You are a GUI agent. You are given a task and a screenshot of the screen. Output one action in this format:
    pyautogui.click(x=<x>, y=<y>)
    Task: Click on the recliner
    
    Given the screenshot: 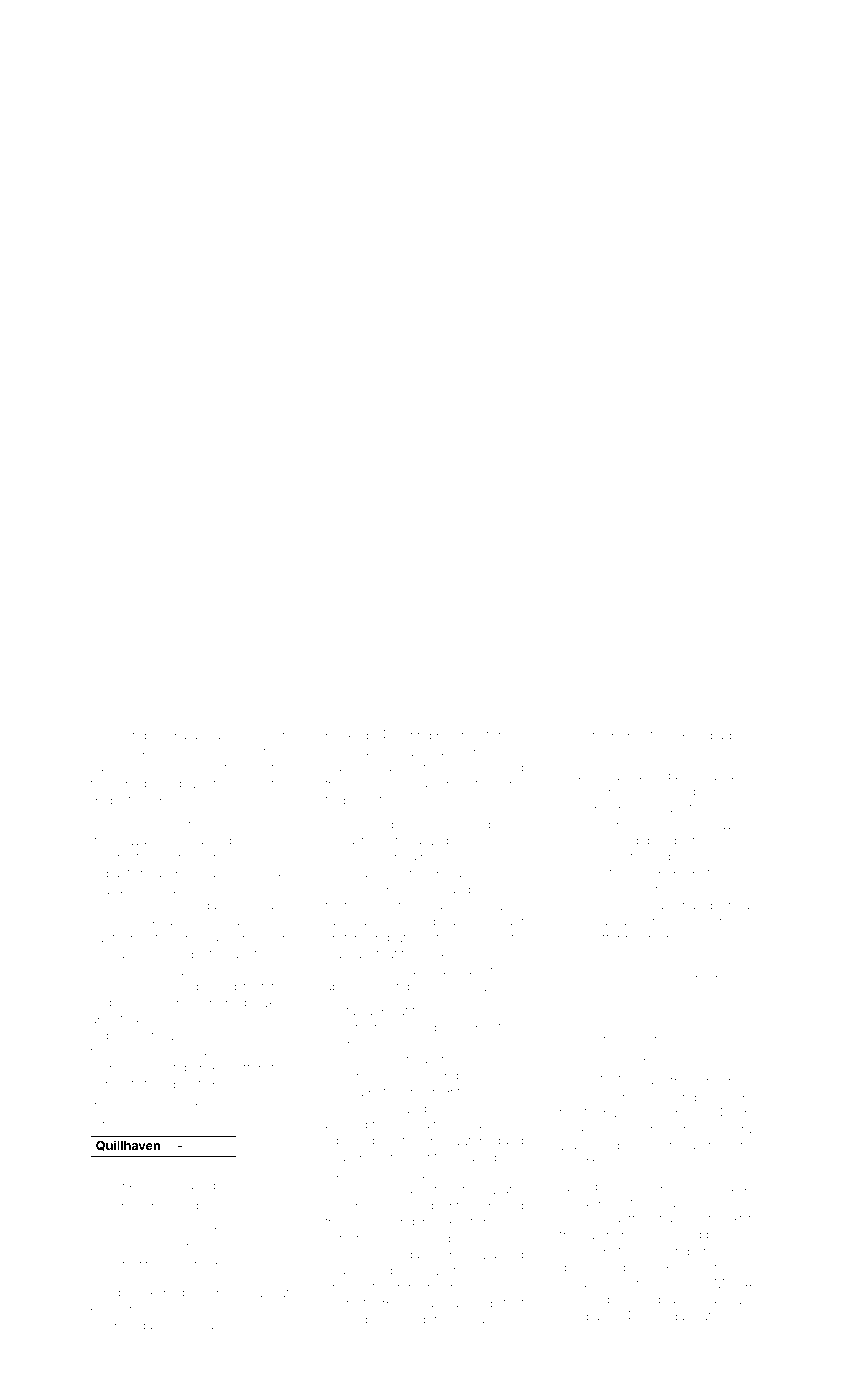 What is the action you would take?
    pyautogui.click(x=267, y=1035)
